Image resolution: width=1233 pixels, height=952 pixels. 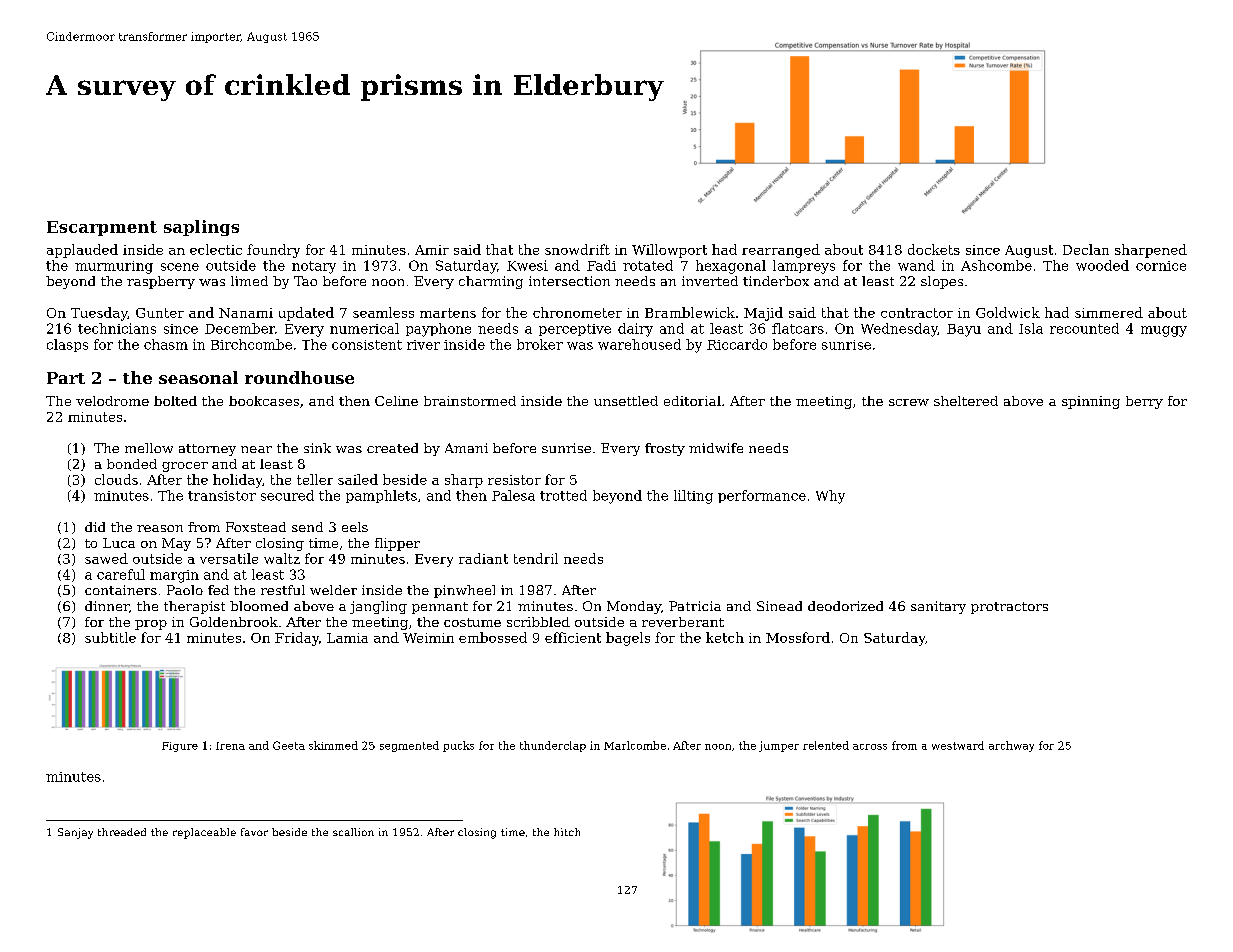 I want to click on trotted, so click(x=563, y=495).
